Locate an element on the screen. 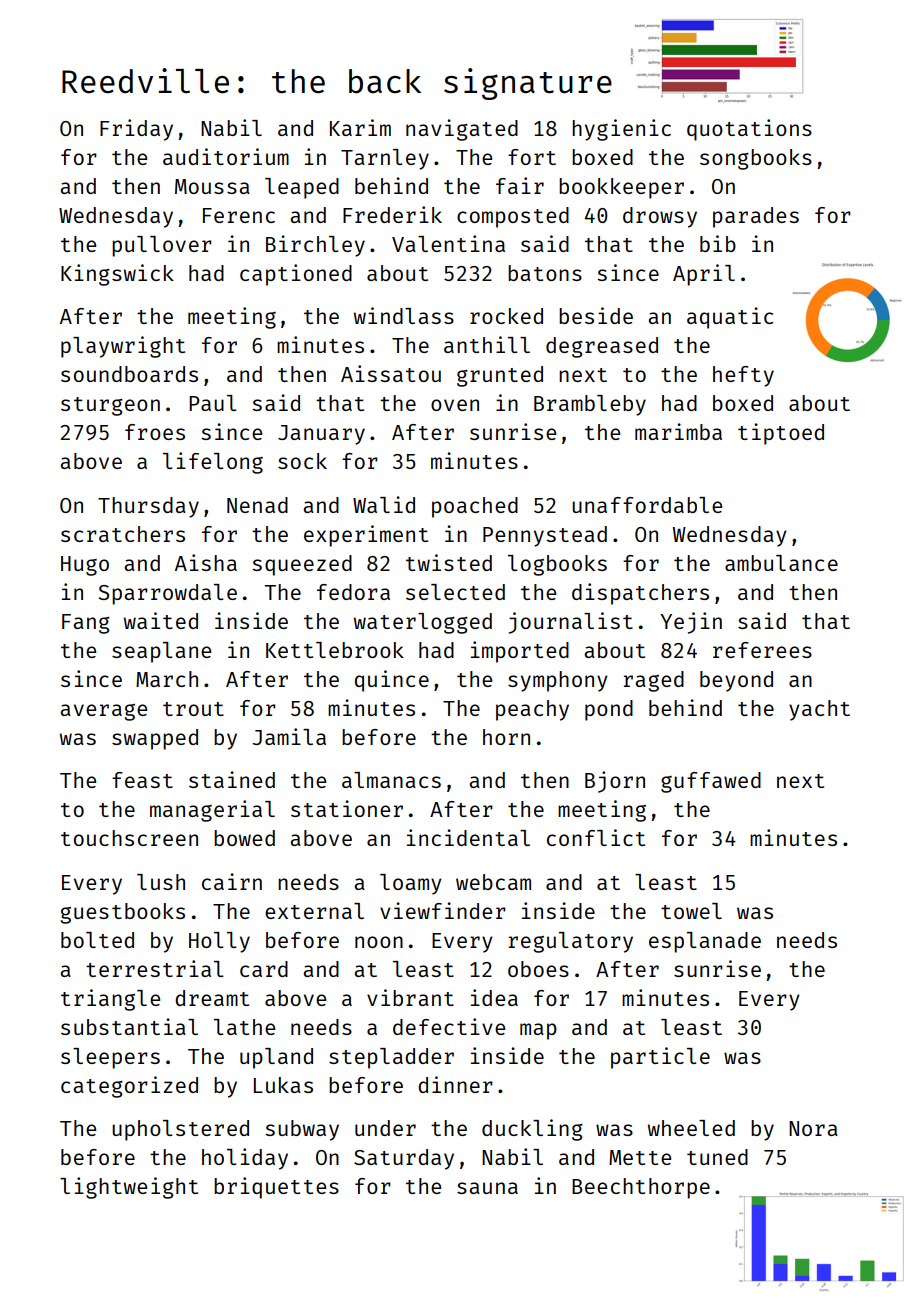 The height and width of the screenshot is (1314, 924). auditorium is located at coordinates (226, 156).
